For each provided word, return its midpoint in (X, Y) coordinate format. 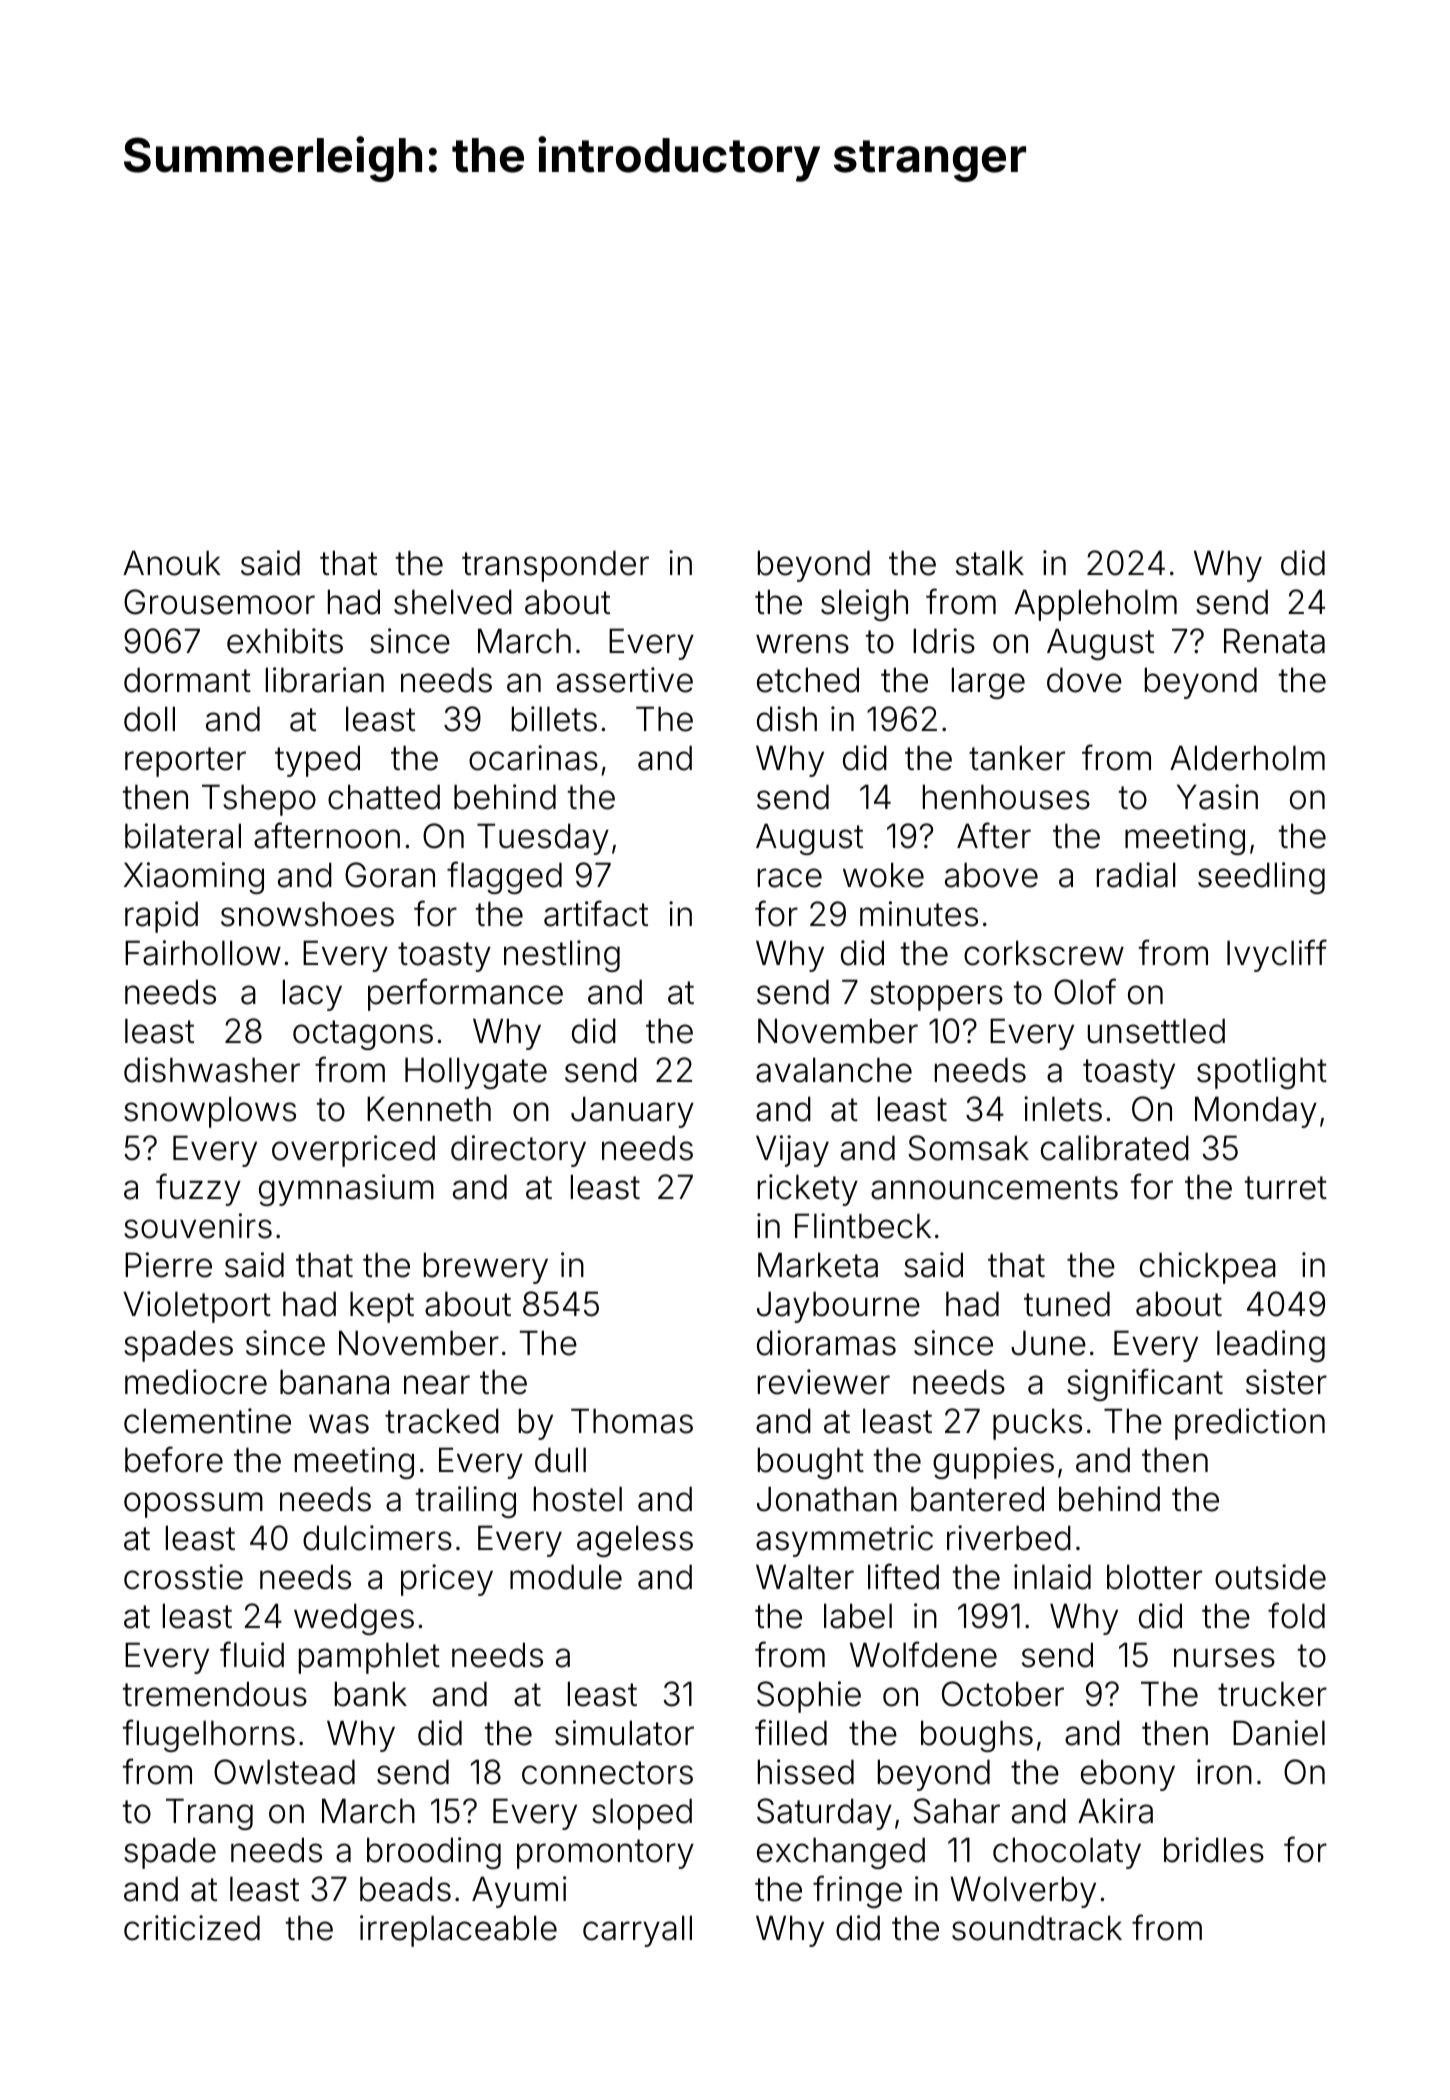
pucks (1037, 1424)
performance (465, 994)
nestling (562, 956)
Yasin (1217, 797)
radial (1136, 875)
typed (317, 761)
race (790, 878)
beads (405, 1889)
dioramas (826, 1343)
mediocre (196, 1382)
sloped (642, 1814)
